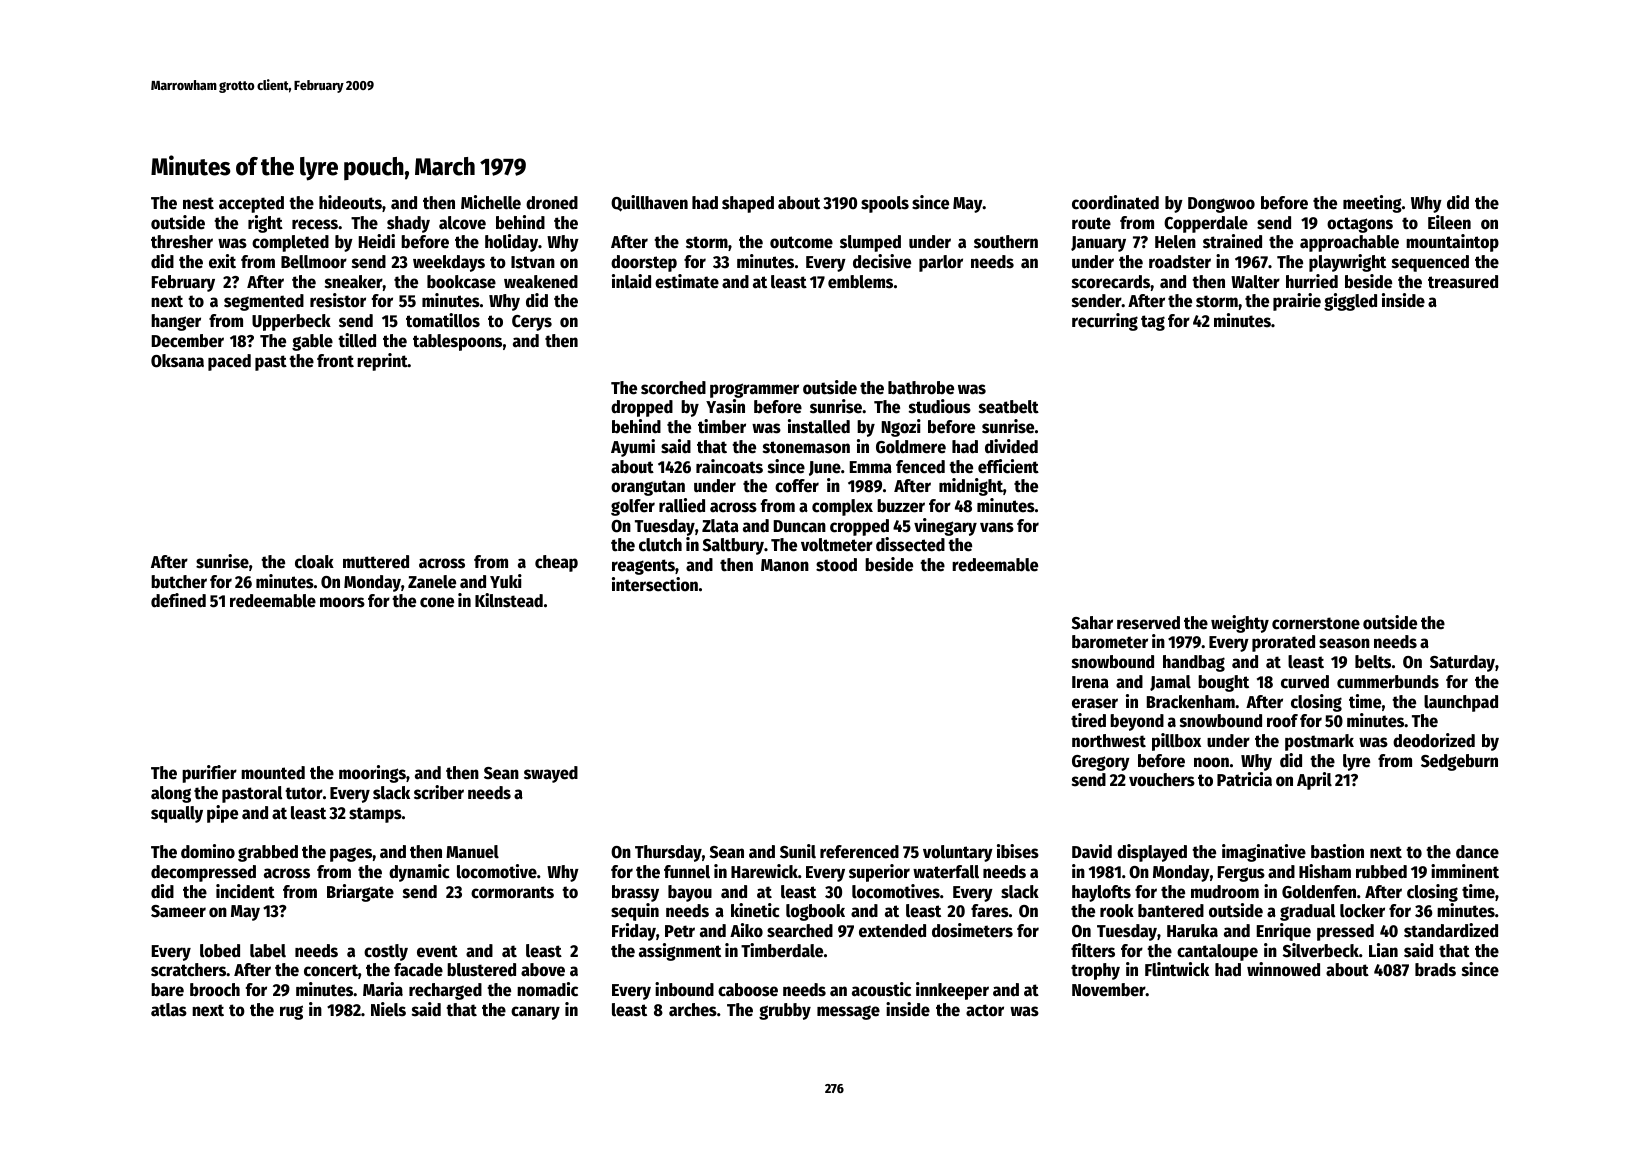  Describe the element at coordinates (457, 342) in the page. I see `tablespoons` at that location.
